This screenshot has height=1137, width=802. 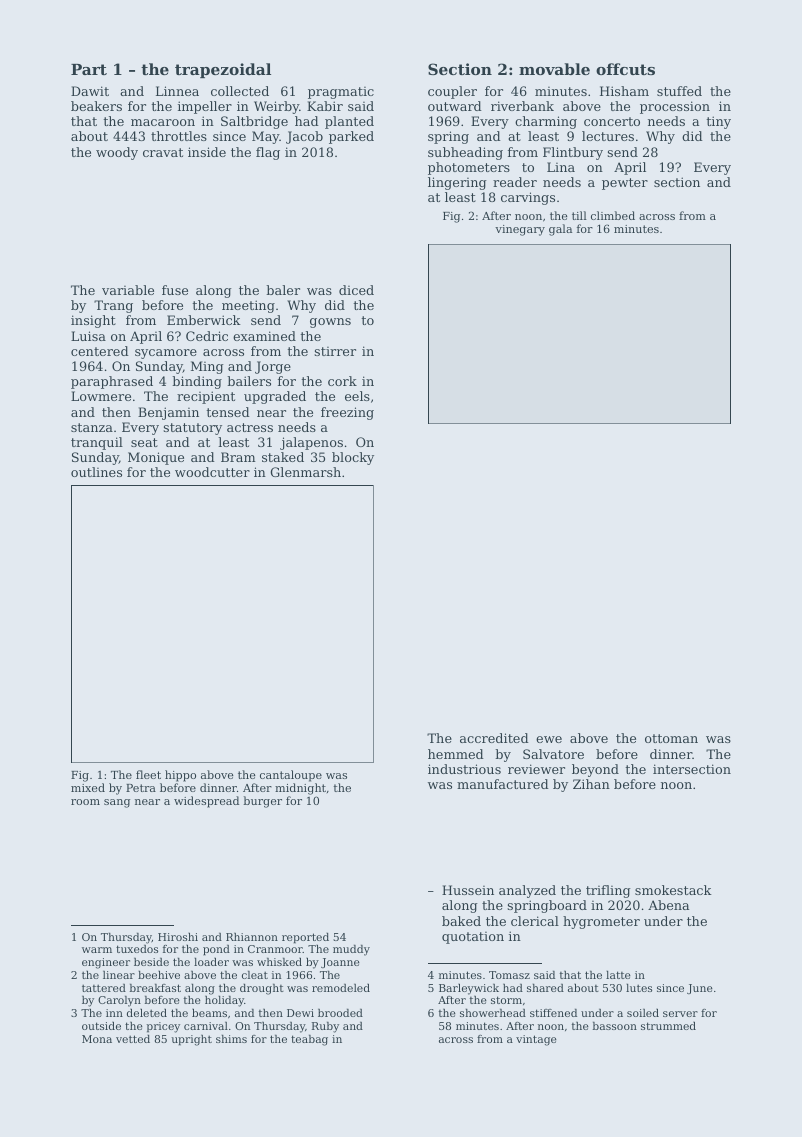 I want to click on woodcutter, so click(x=212, y=472).
